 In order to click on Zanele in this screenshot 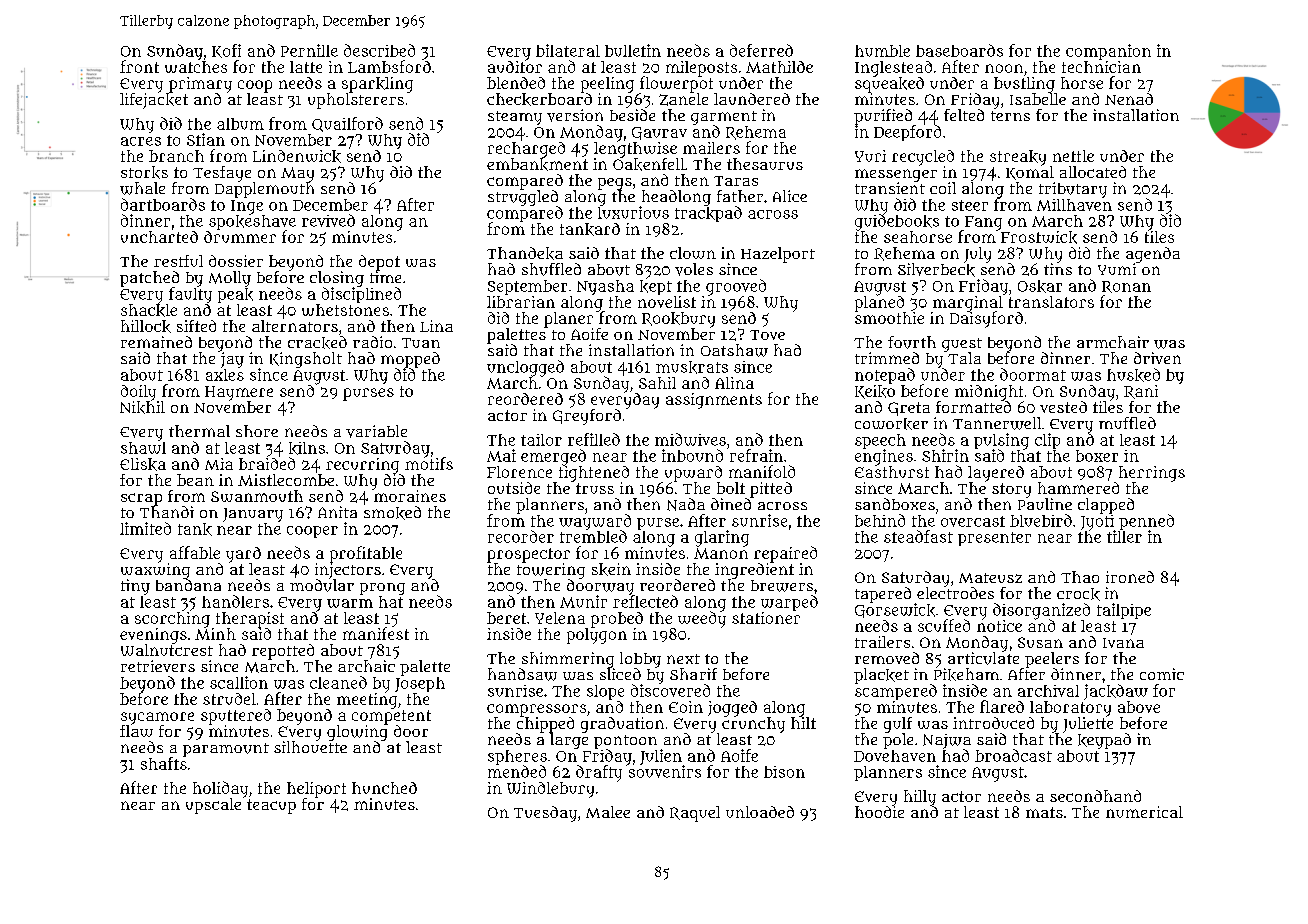, I will do `click(683, 99)`.
